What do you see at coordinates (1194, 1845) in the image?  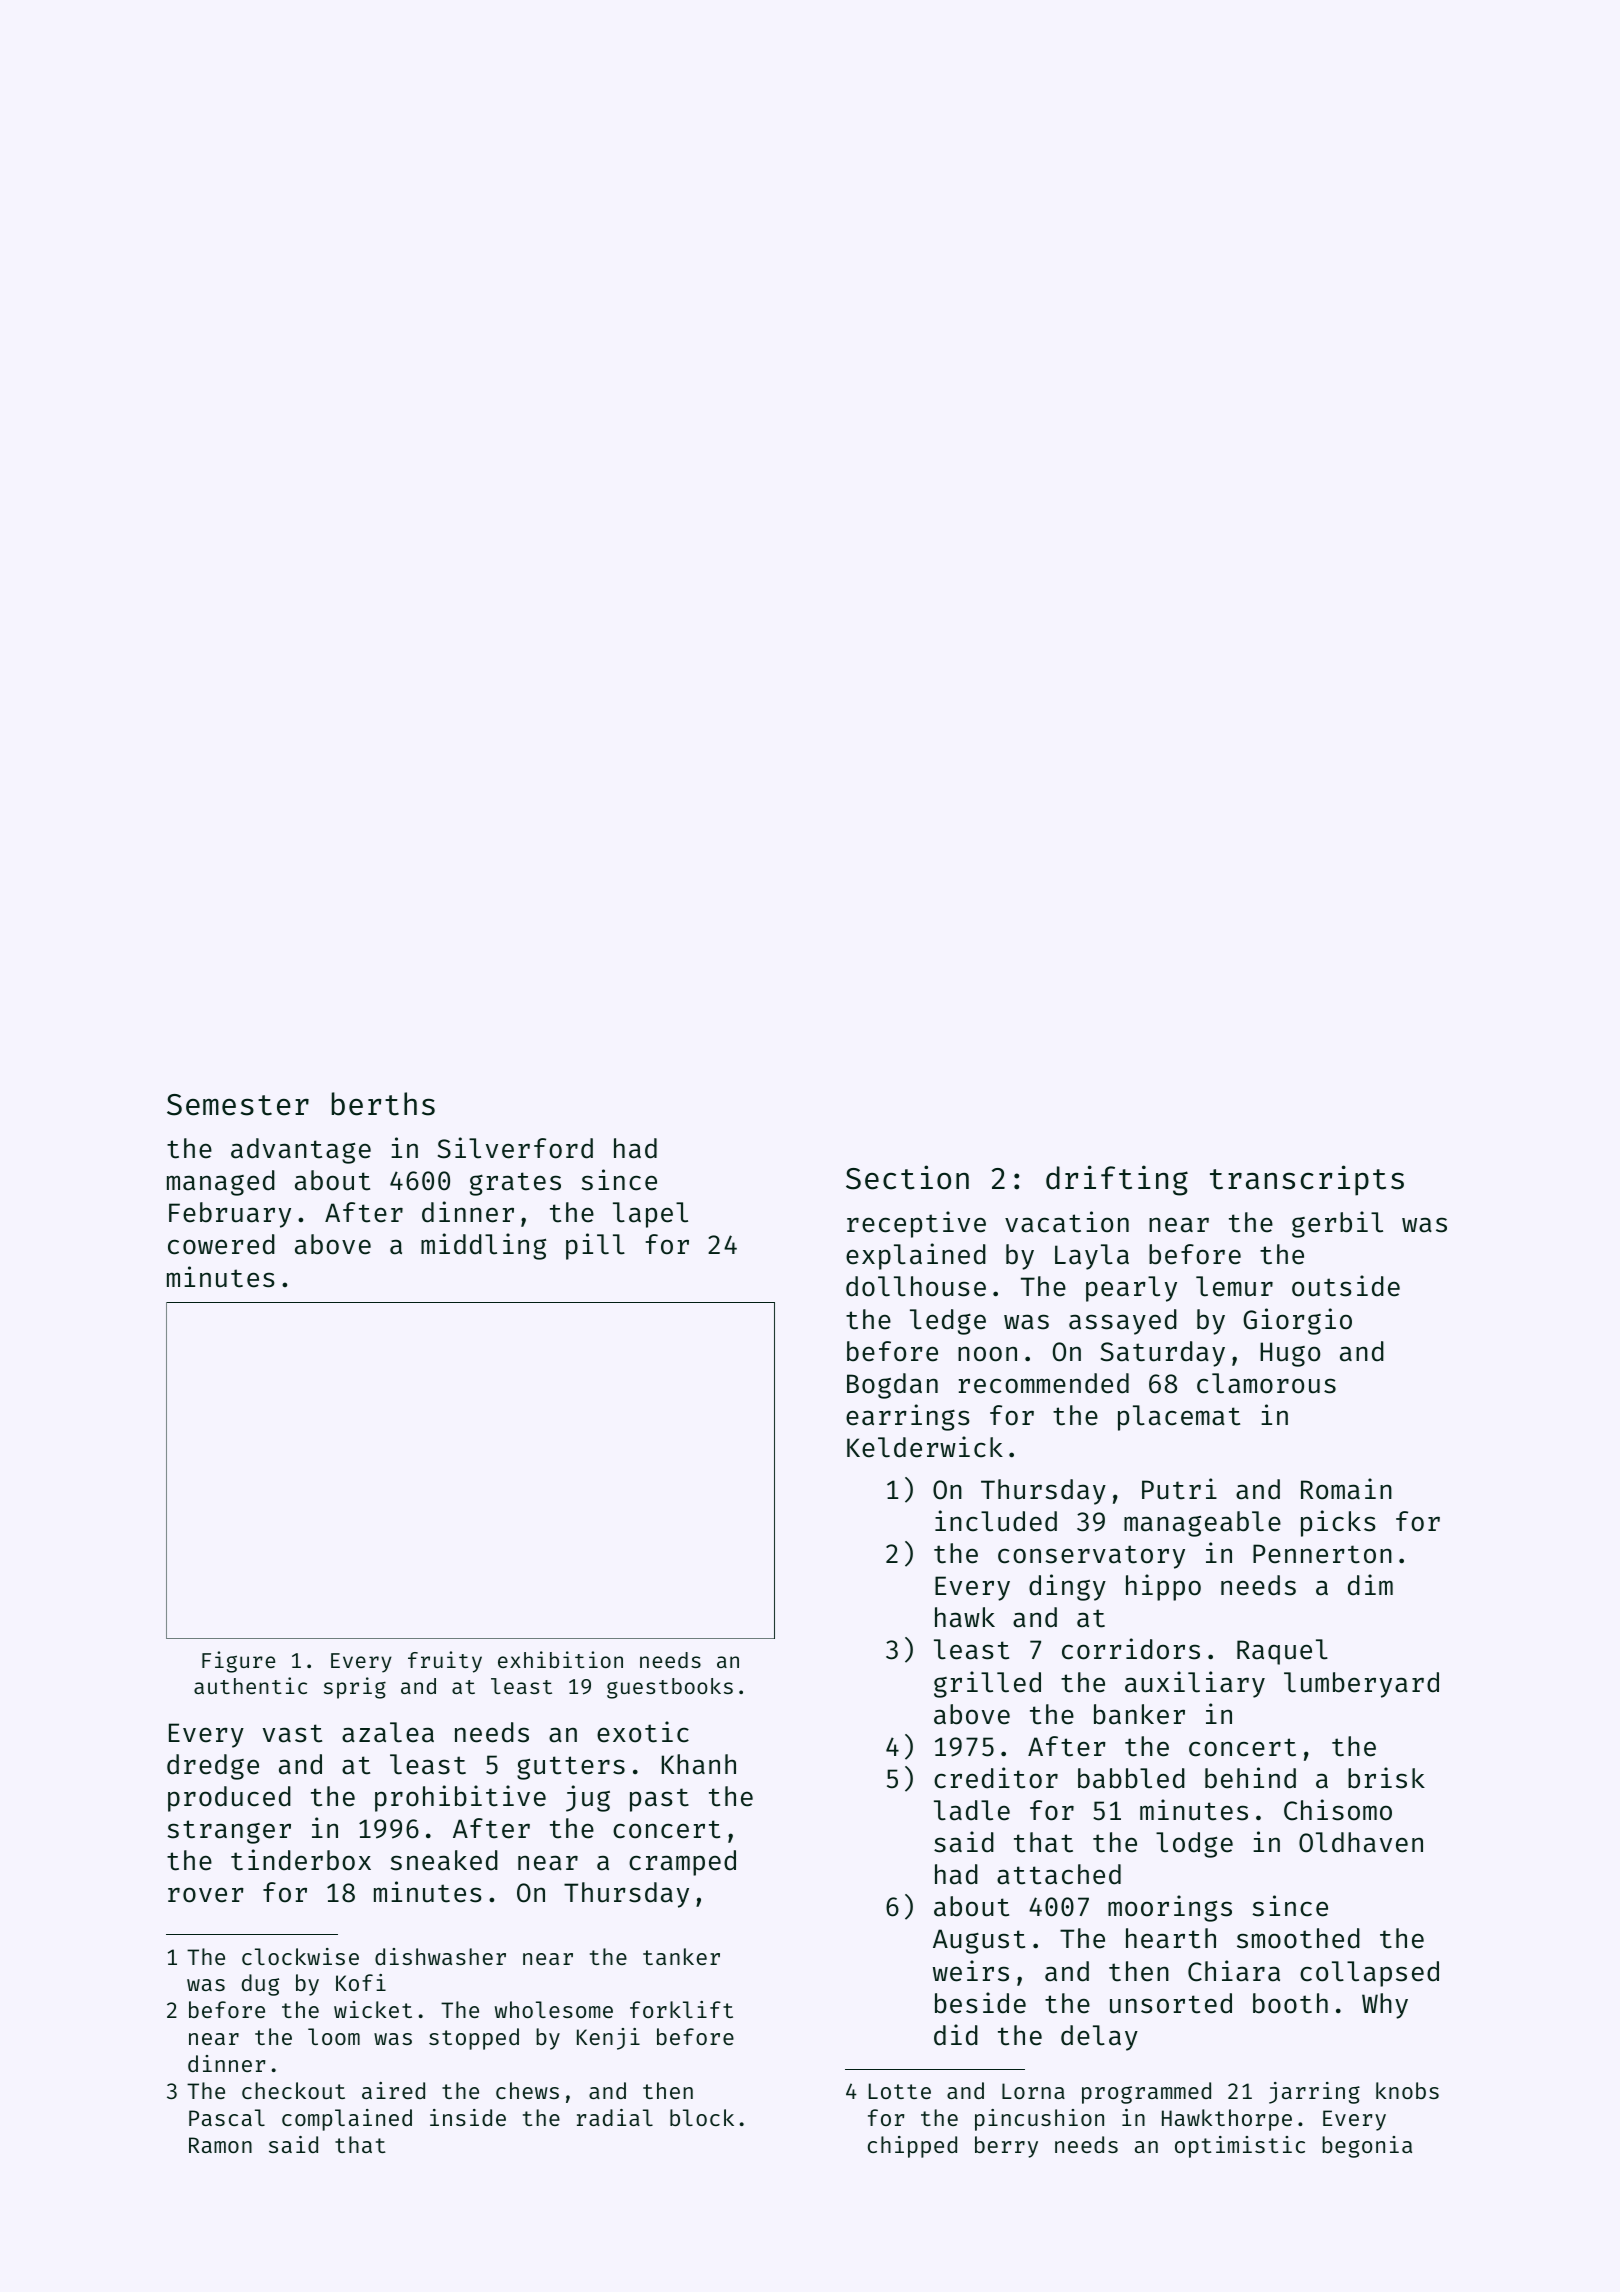 I see `lodge` at bounding box center [1194, 1845].
